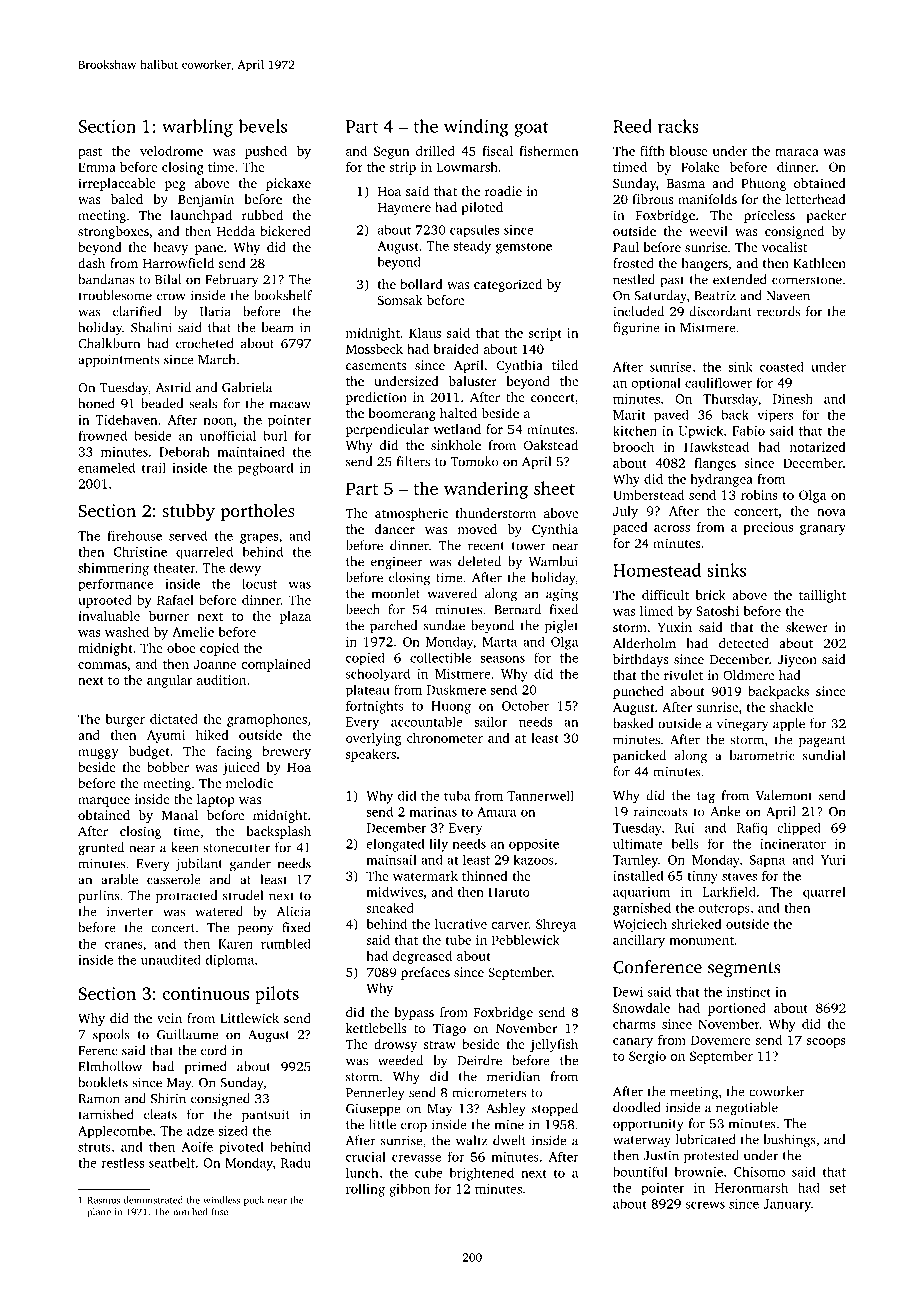  What do you see at coordinates (425, 333) in the document?
I see `Klaus` at bounding box center [425, 333].
